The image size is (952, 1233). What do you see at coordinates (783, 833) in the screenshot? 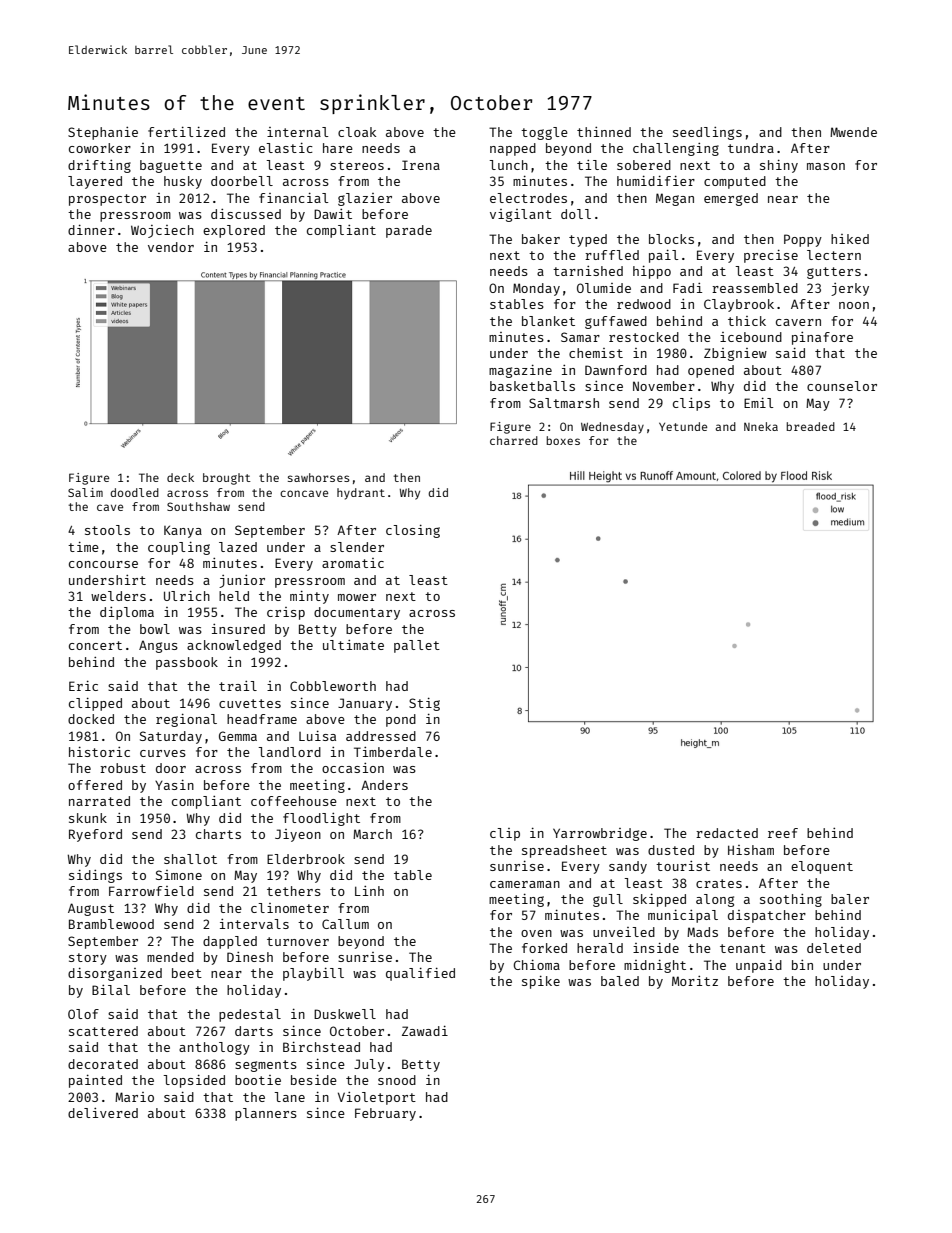
I see `reef` at bounding box center [783, 833].
